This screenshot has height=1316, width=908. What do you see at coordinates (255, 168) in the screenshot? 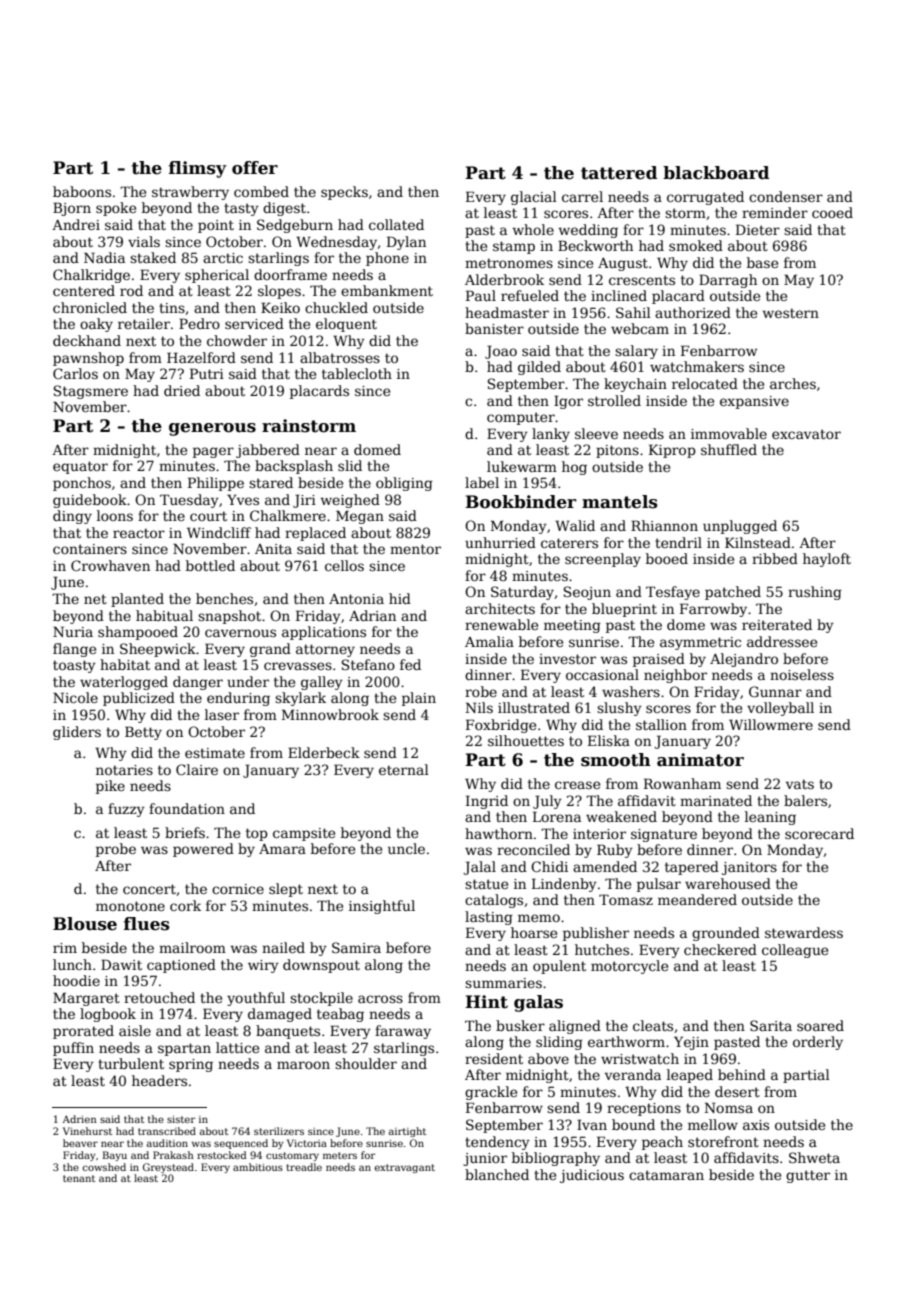
I see `offer` at bounding box center [255, 168].
